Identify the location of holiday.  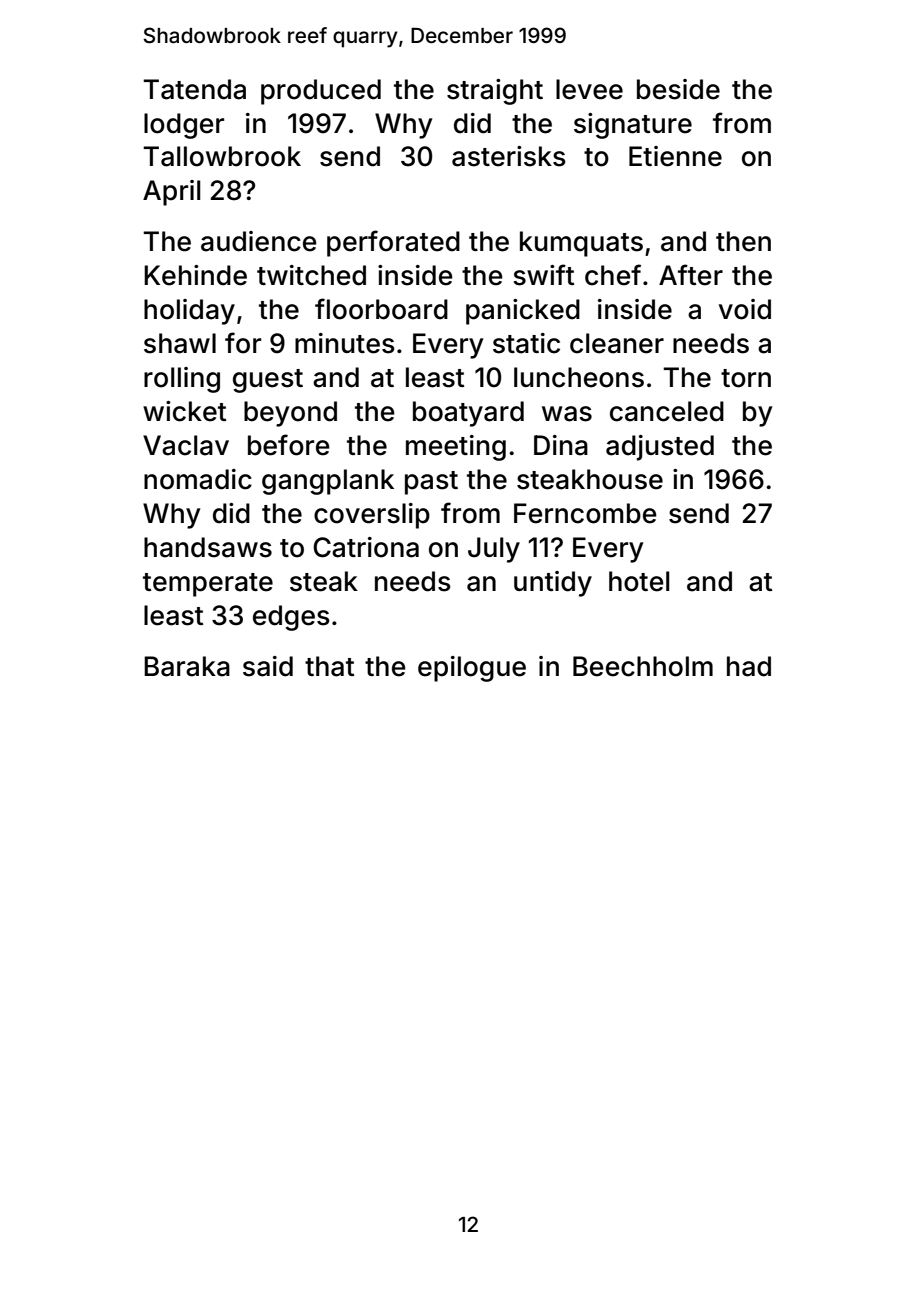
(189, 312).
